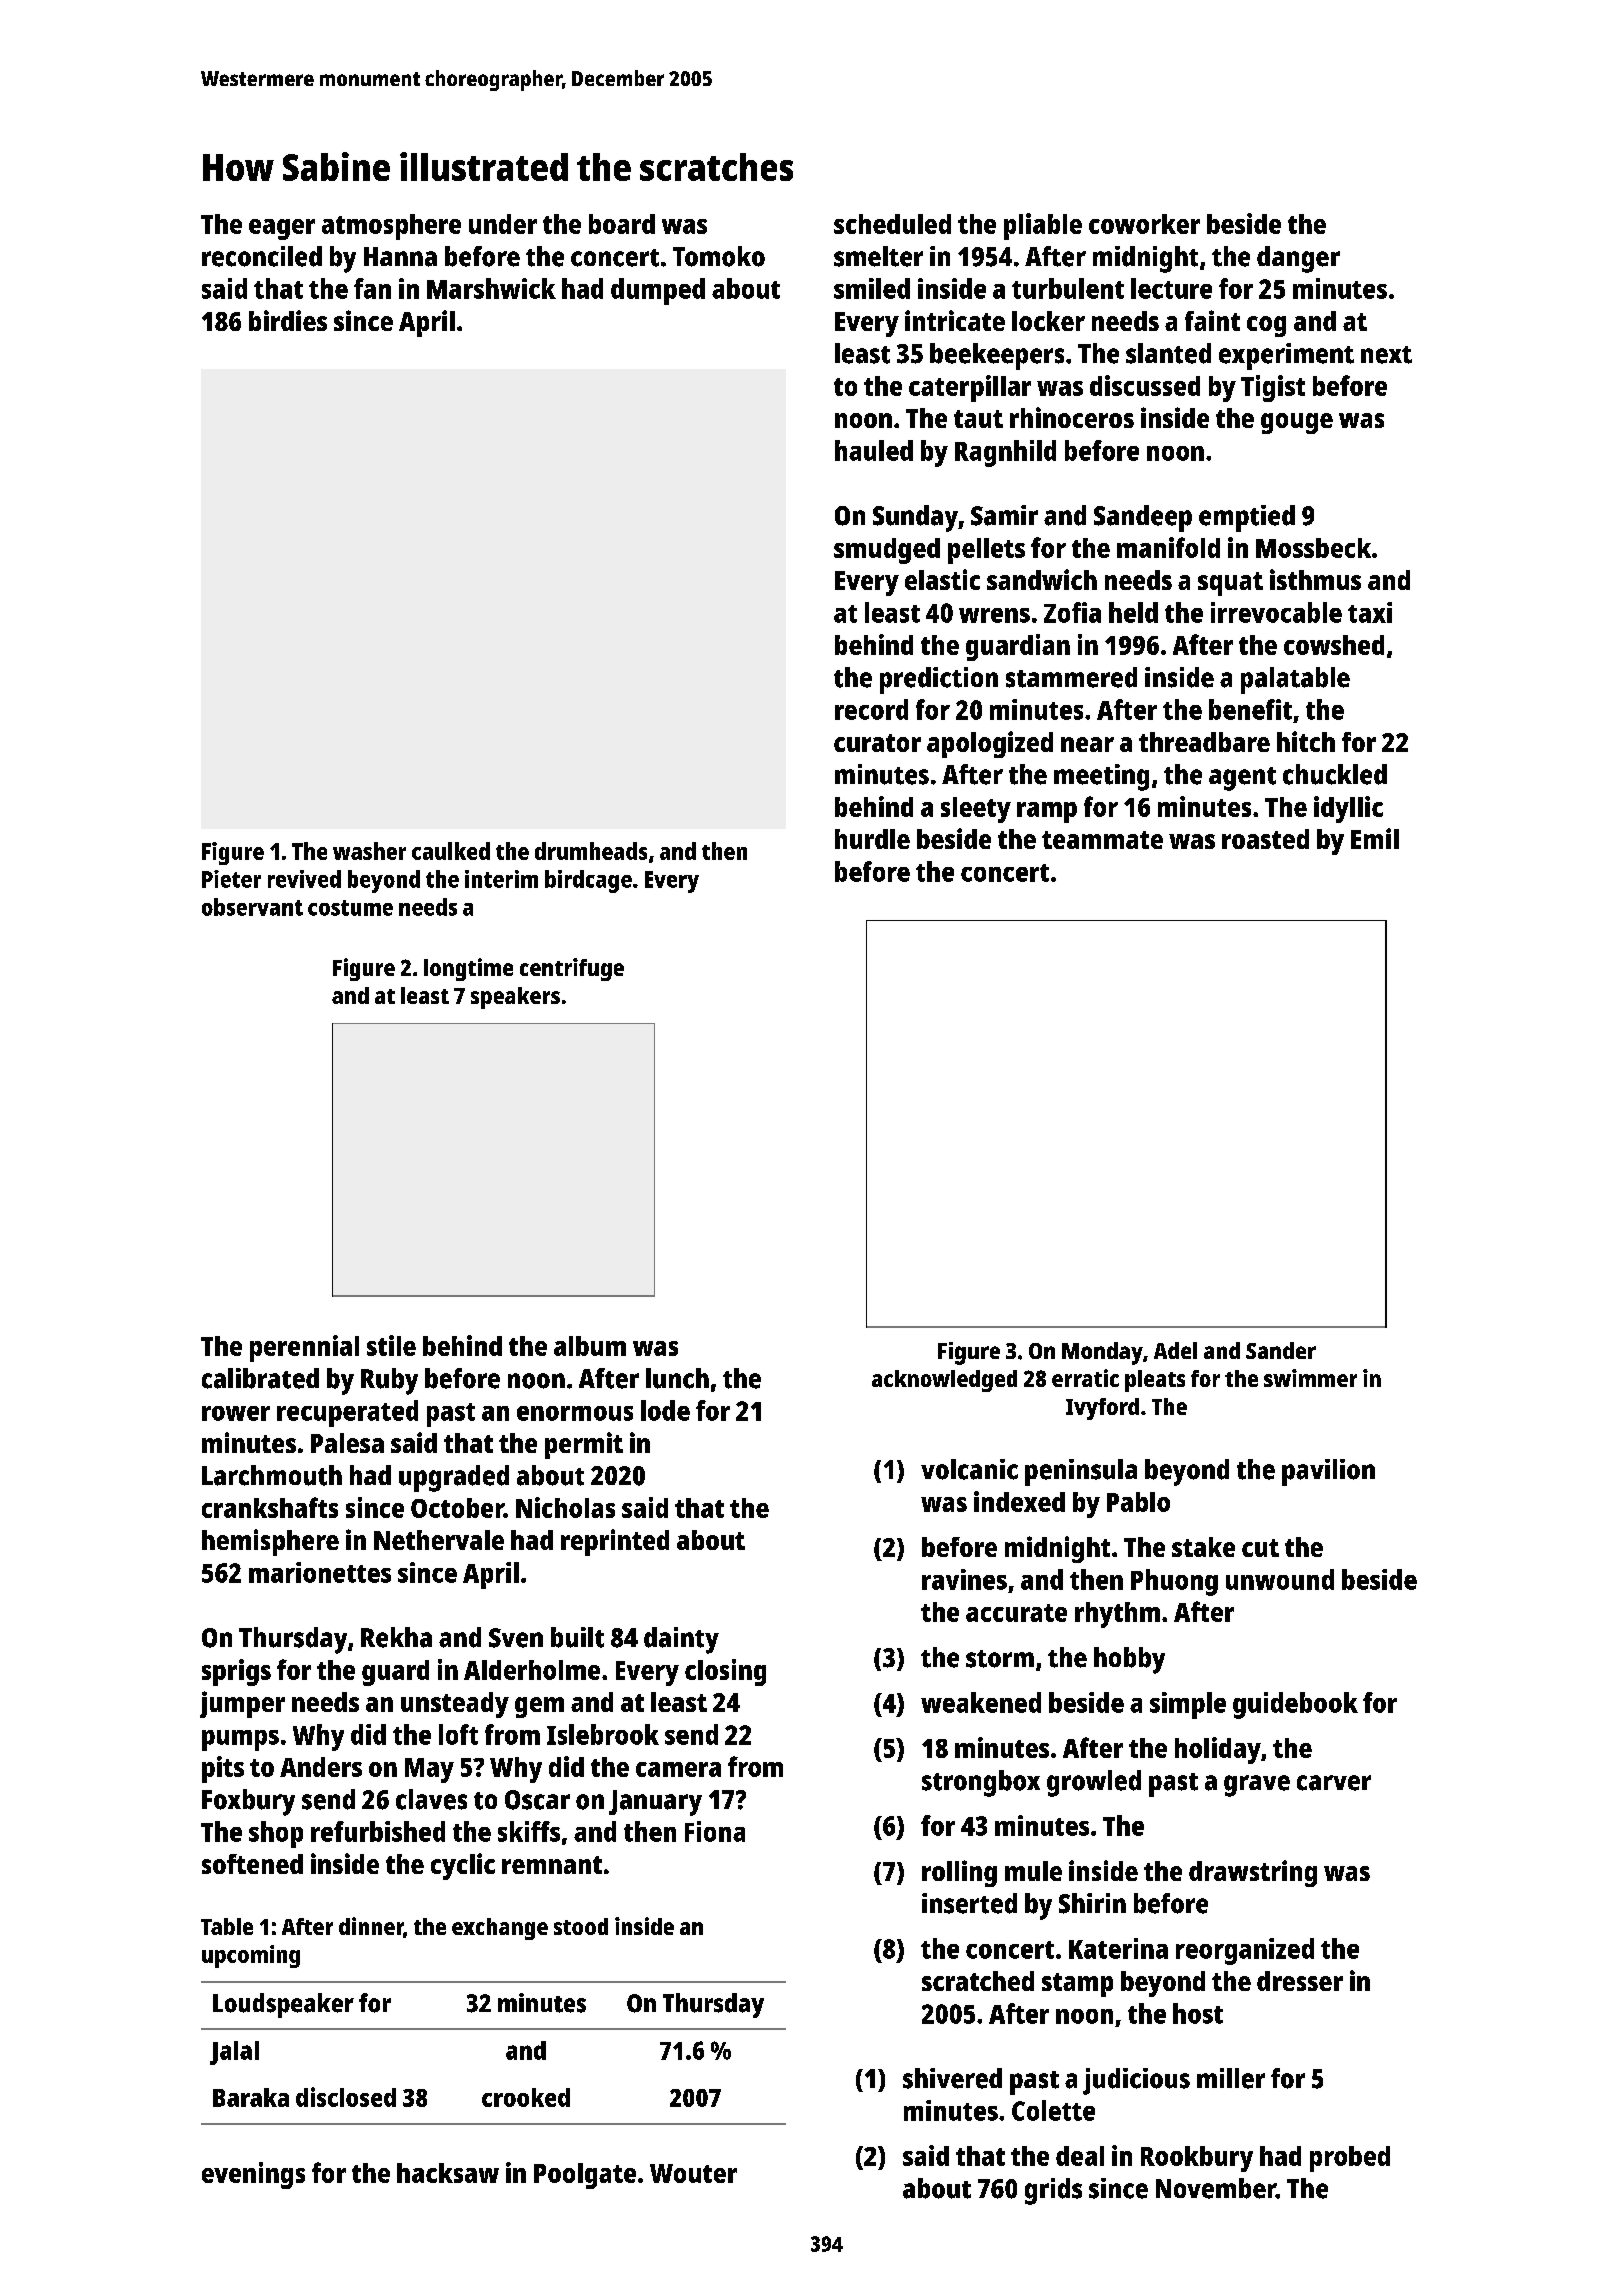 This screenshot has height=2292, width=1620. Describe the element at coordinates (981, 1783) in the screenshot. I see `strongbox` at that location.
